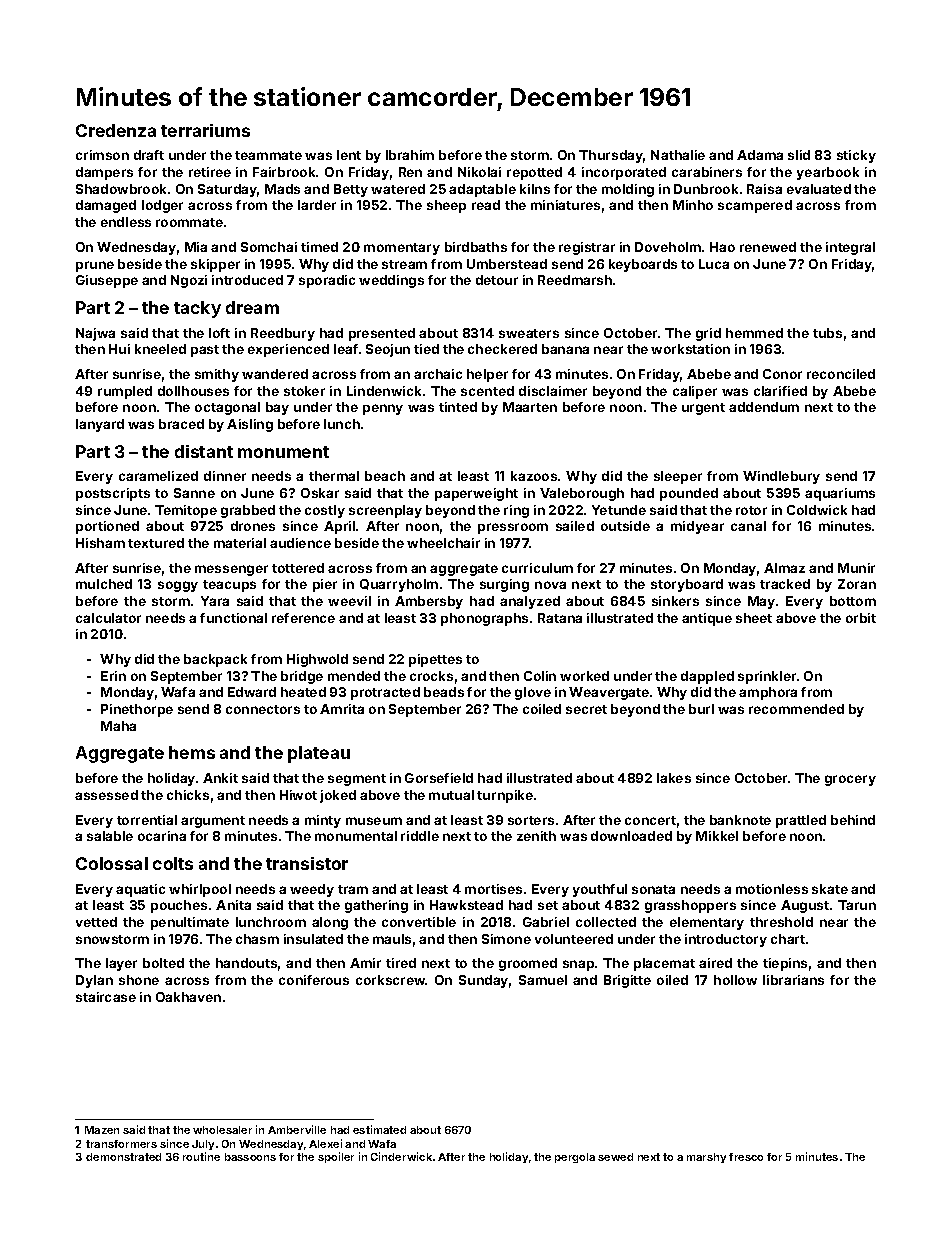  What do you see at coordinates (650, 820) in the document?
I see `concert` at bounding box center [650, 820].
